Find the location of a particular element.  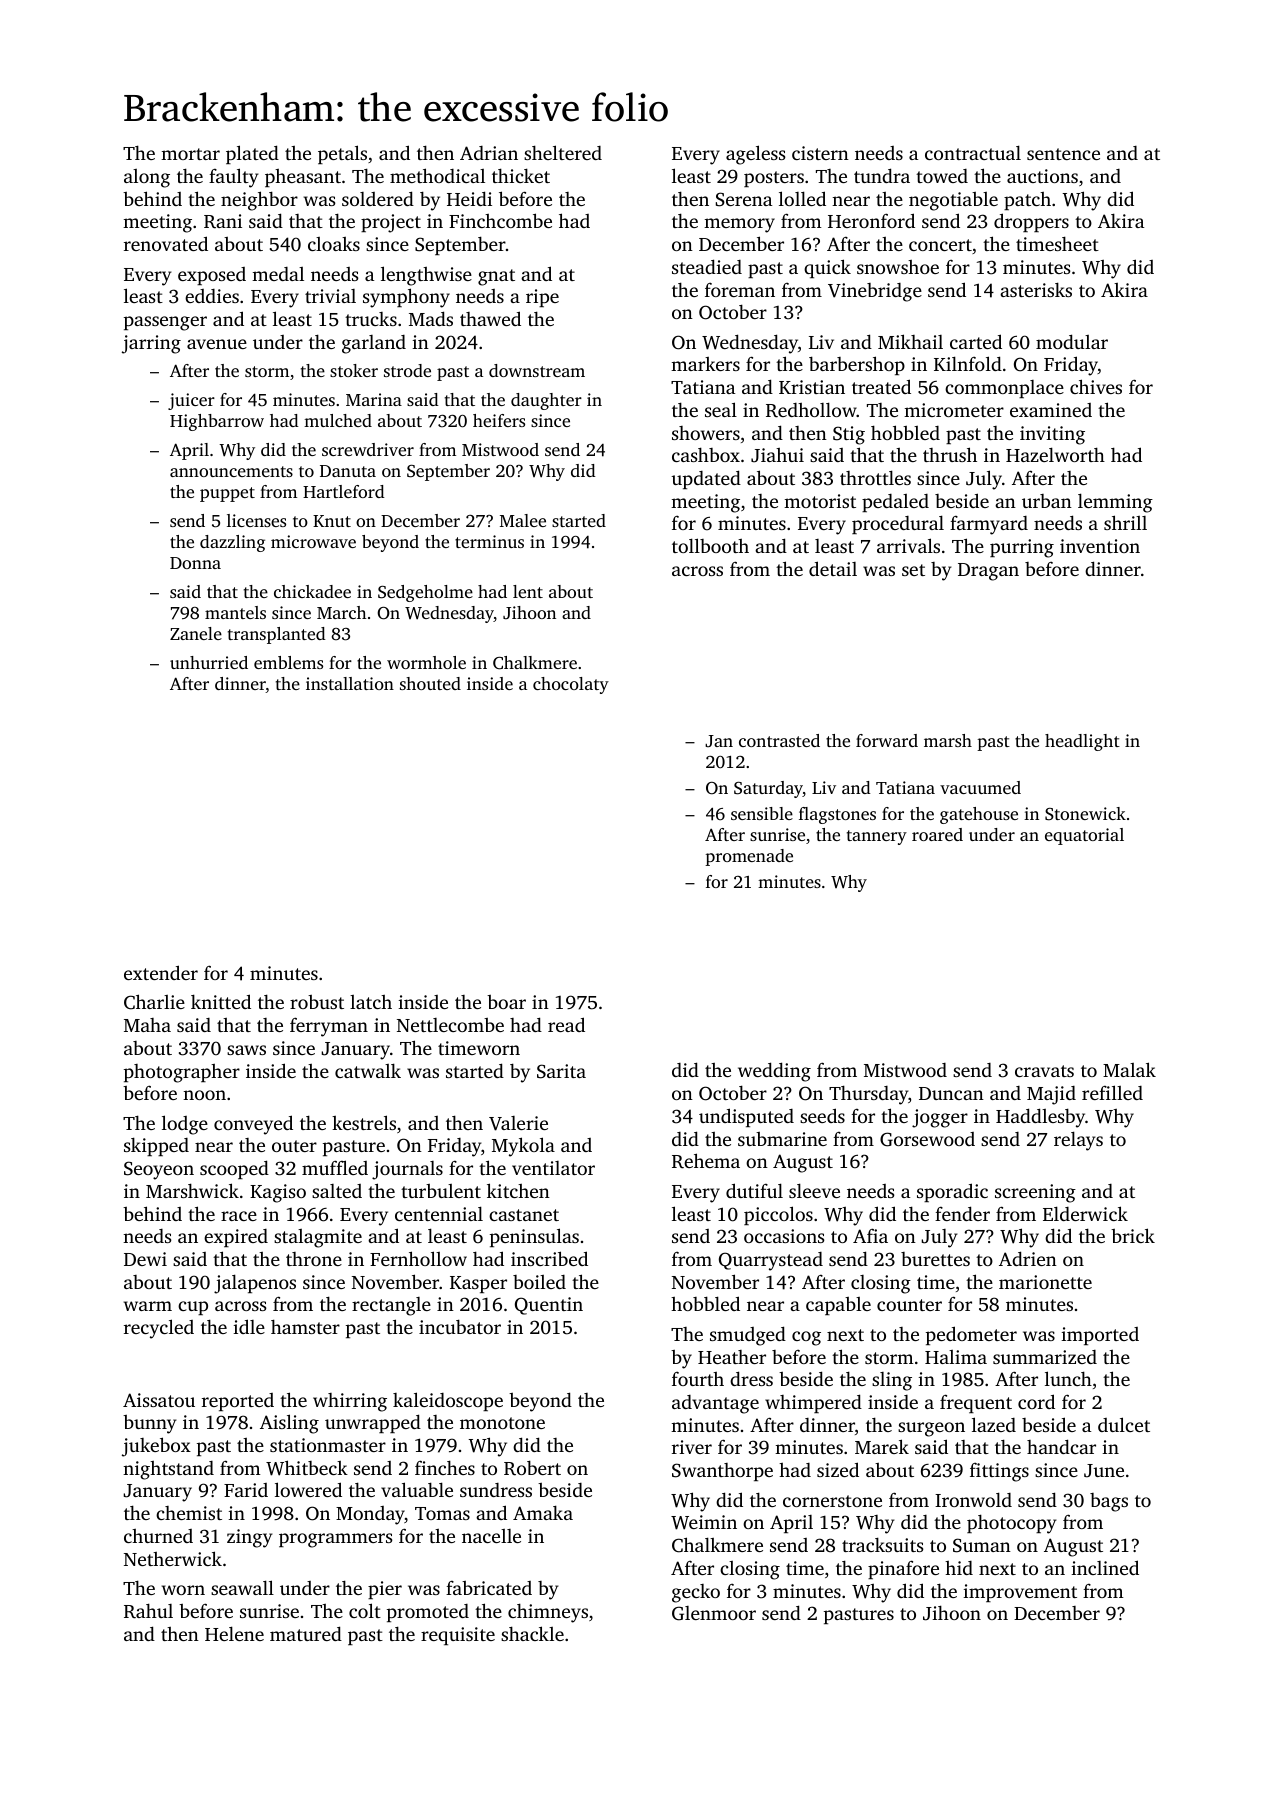

matured is located at coordinates (306, 1633).
